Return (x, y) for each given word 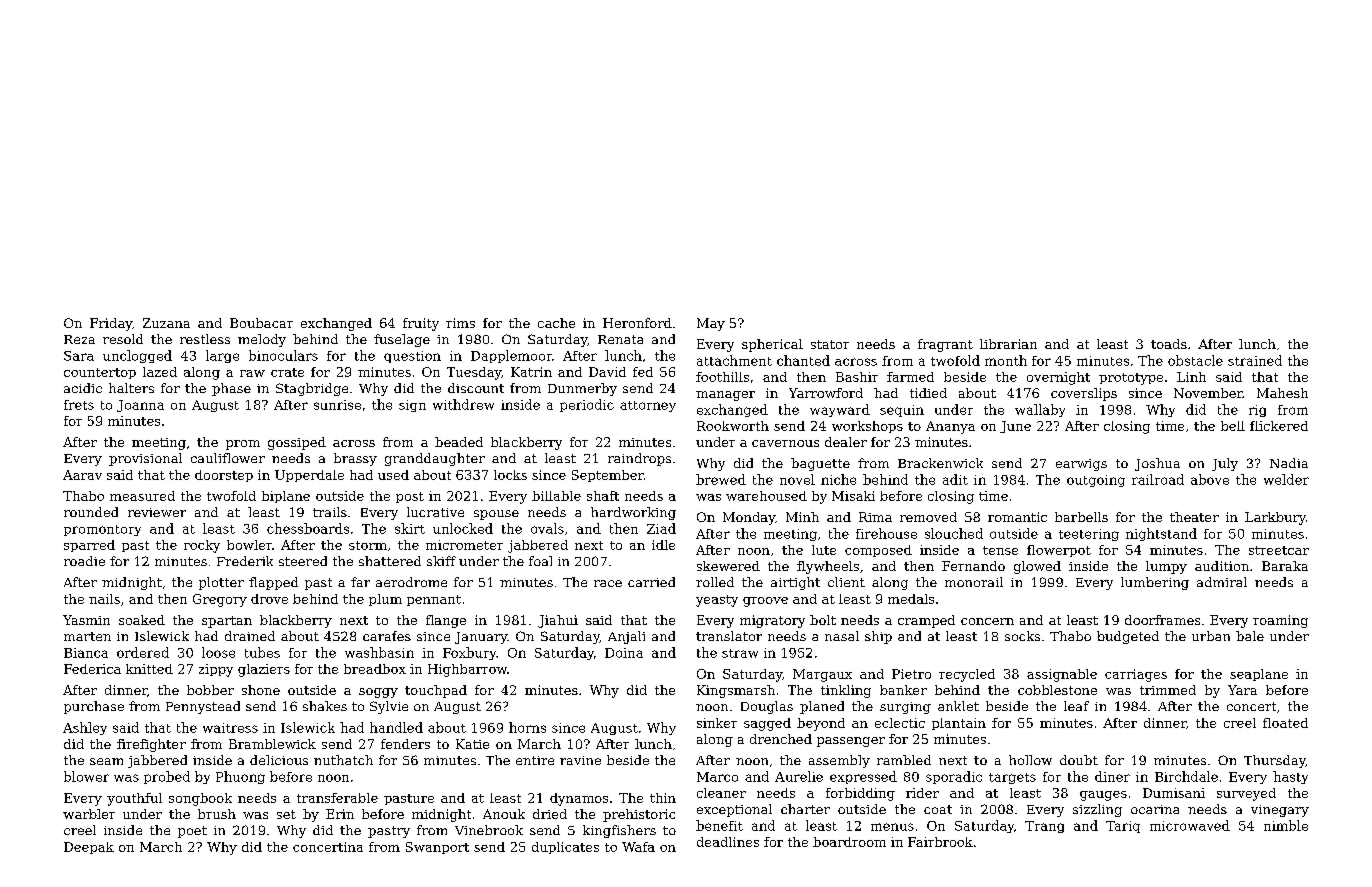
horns (527, 727)
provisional (145, 459)
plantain (959, 724)
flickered (1279, 426)
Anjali (626, 637)
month (1006, 360)
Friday (111, 324)
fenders (405, 744)
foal (540, 561)
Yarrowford (826, 393)
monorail (974, 582)
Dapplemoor (511, 356)
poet (192, 832)
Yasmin (86, 620)
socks (1022, 636)
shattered (390, 561)
